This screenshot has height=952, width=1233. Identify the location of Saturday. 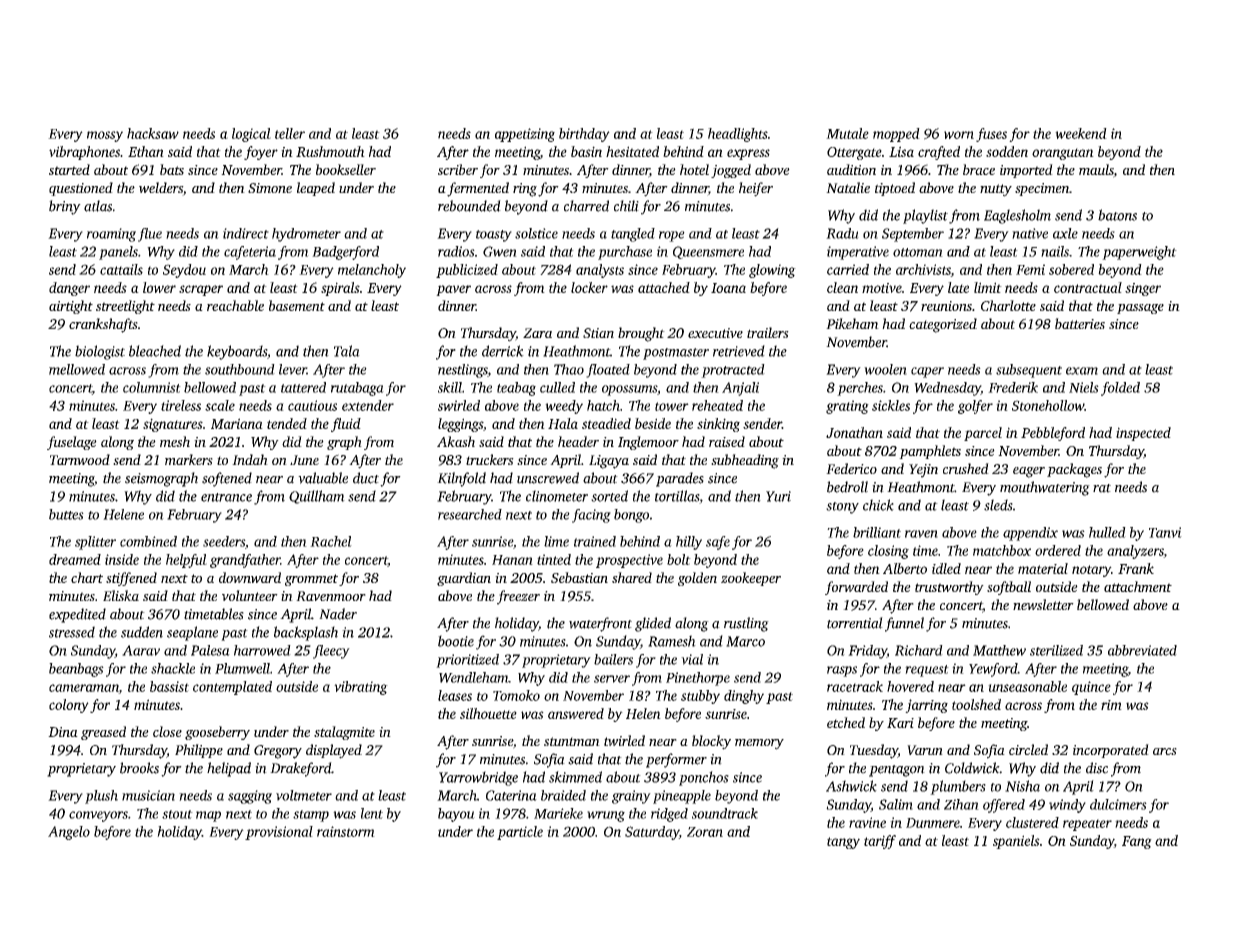
(652, 833).
